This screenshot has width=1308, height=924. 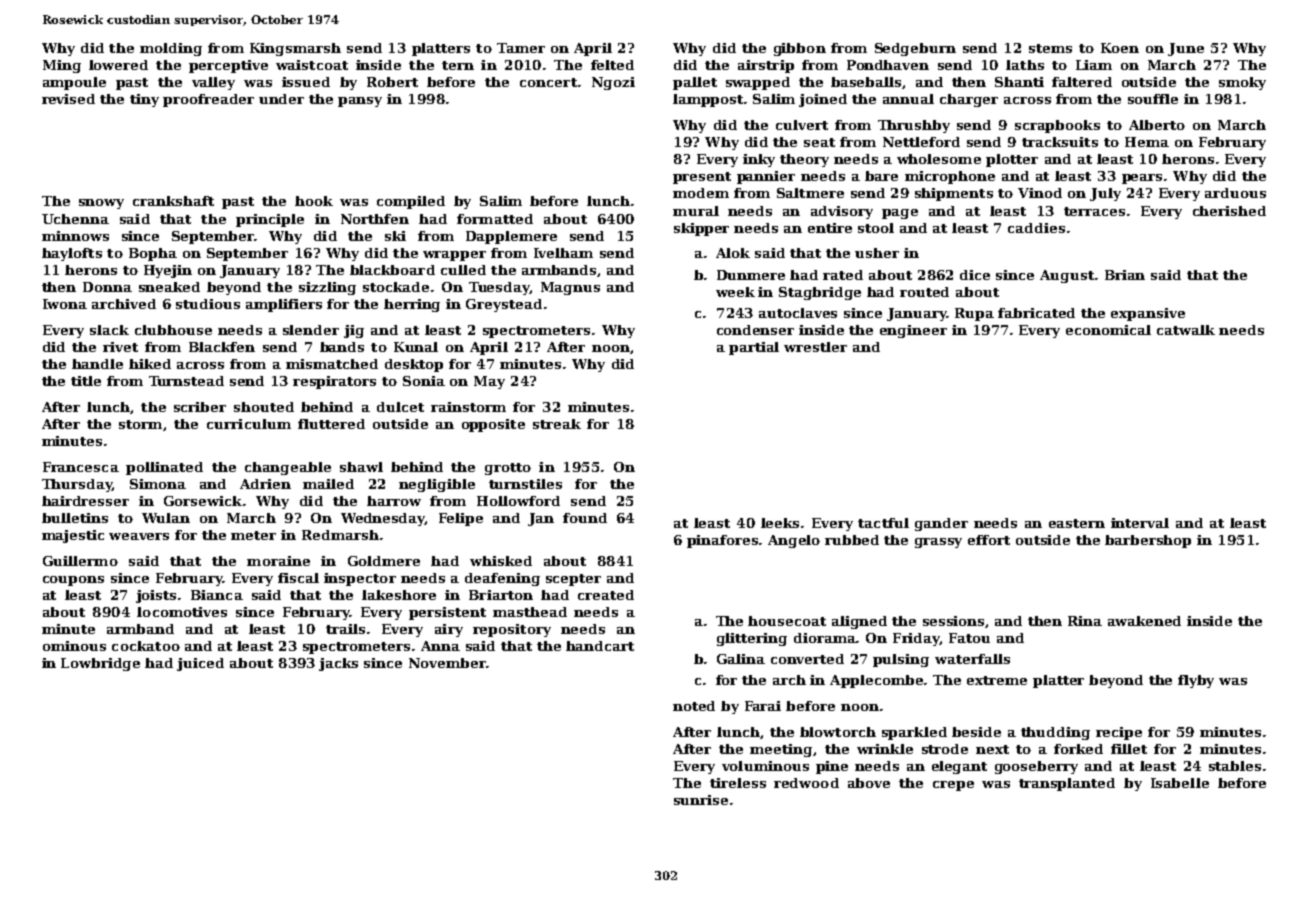 I want to click on Ngozi, so click(x=613, y=83).
